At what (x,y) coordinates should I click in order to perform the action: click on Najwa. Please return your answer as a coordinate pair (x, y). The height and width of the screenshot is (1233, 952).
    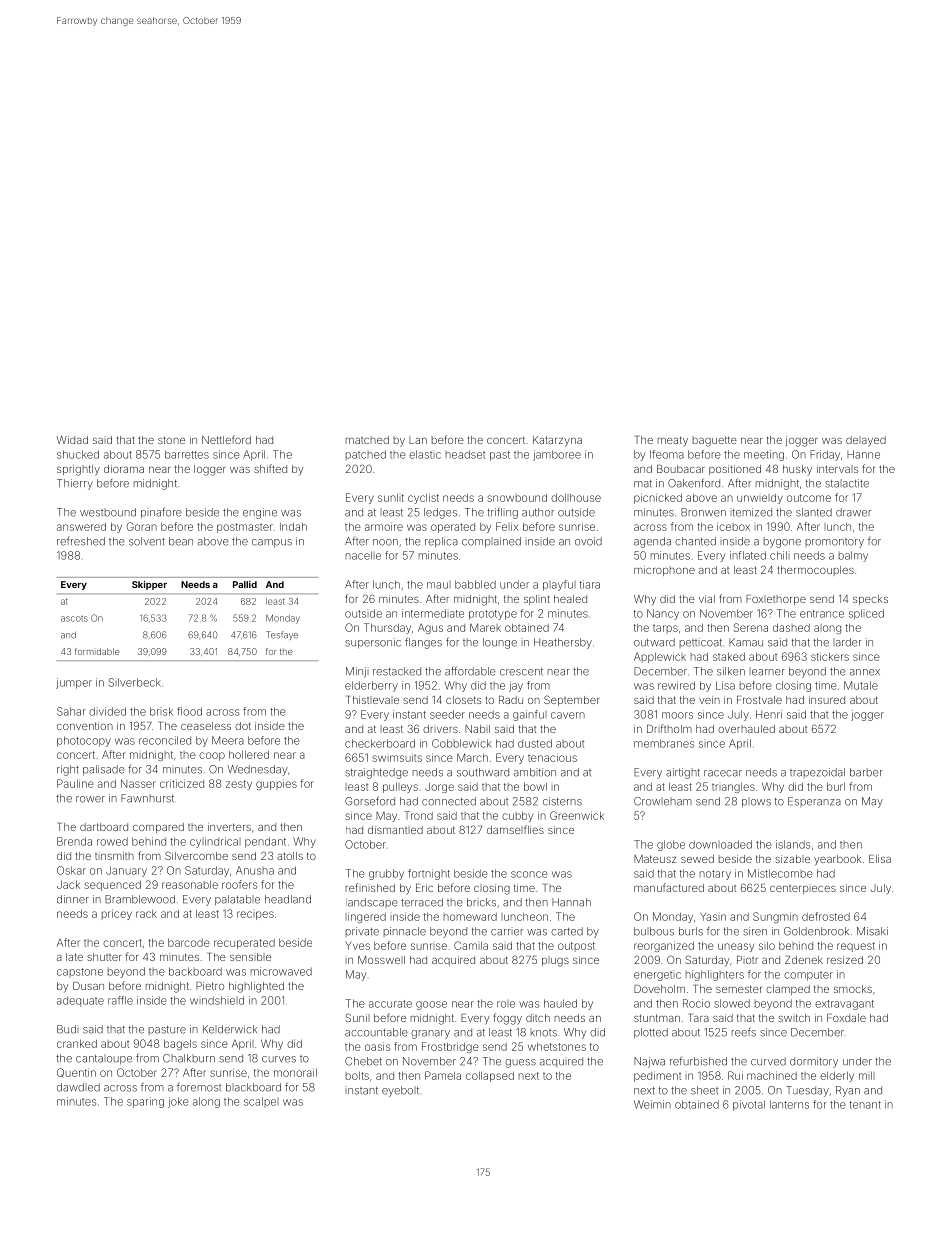
    Looking at the image, I should click on (649, 1062).
